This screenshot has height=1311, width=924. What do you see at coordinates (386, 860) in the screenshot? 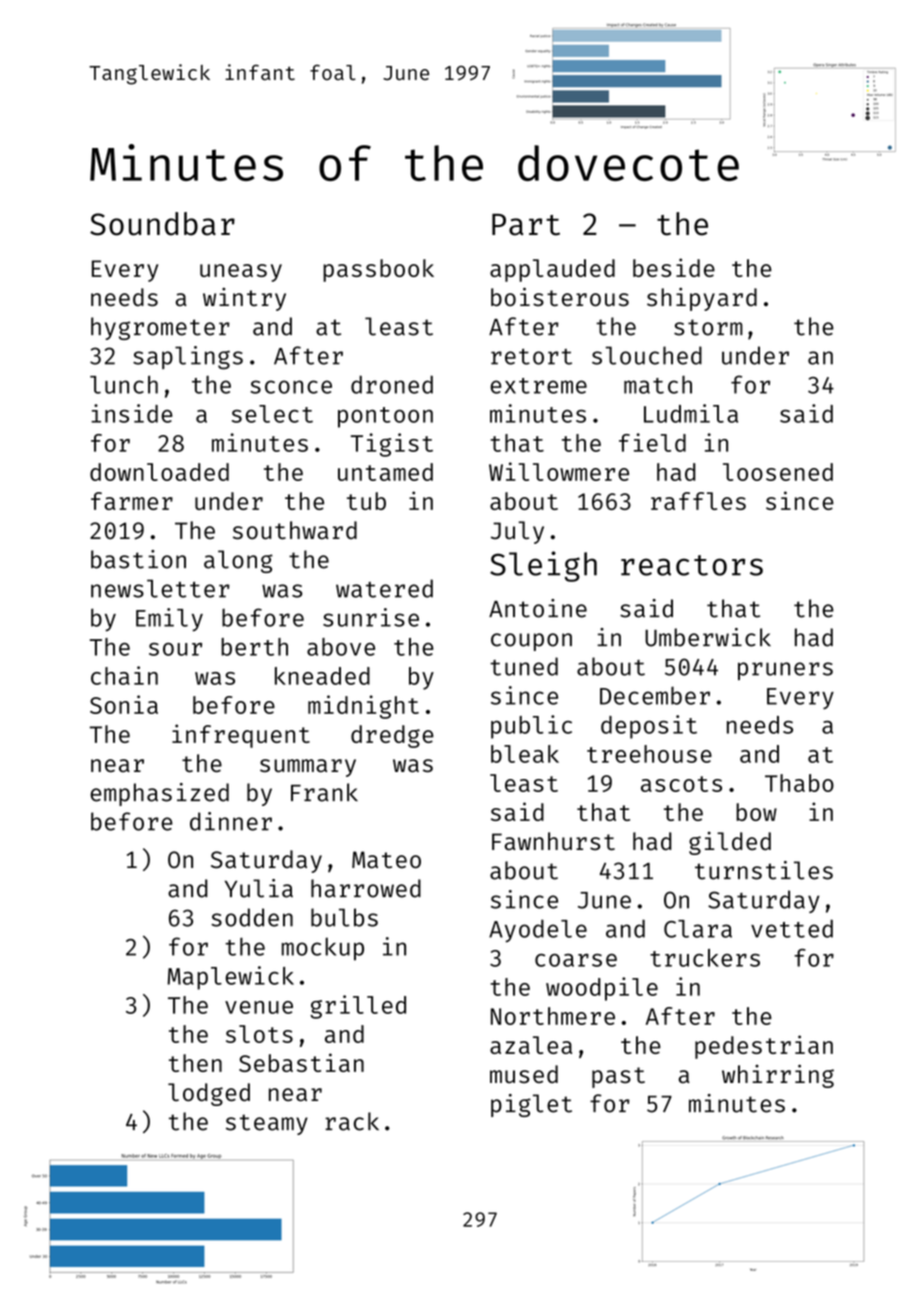
I see `Mateo` at bounding box center [386, 860].
